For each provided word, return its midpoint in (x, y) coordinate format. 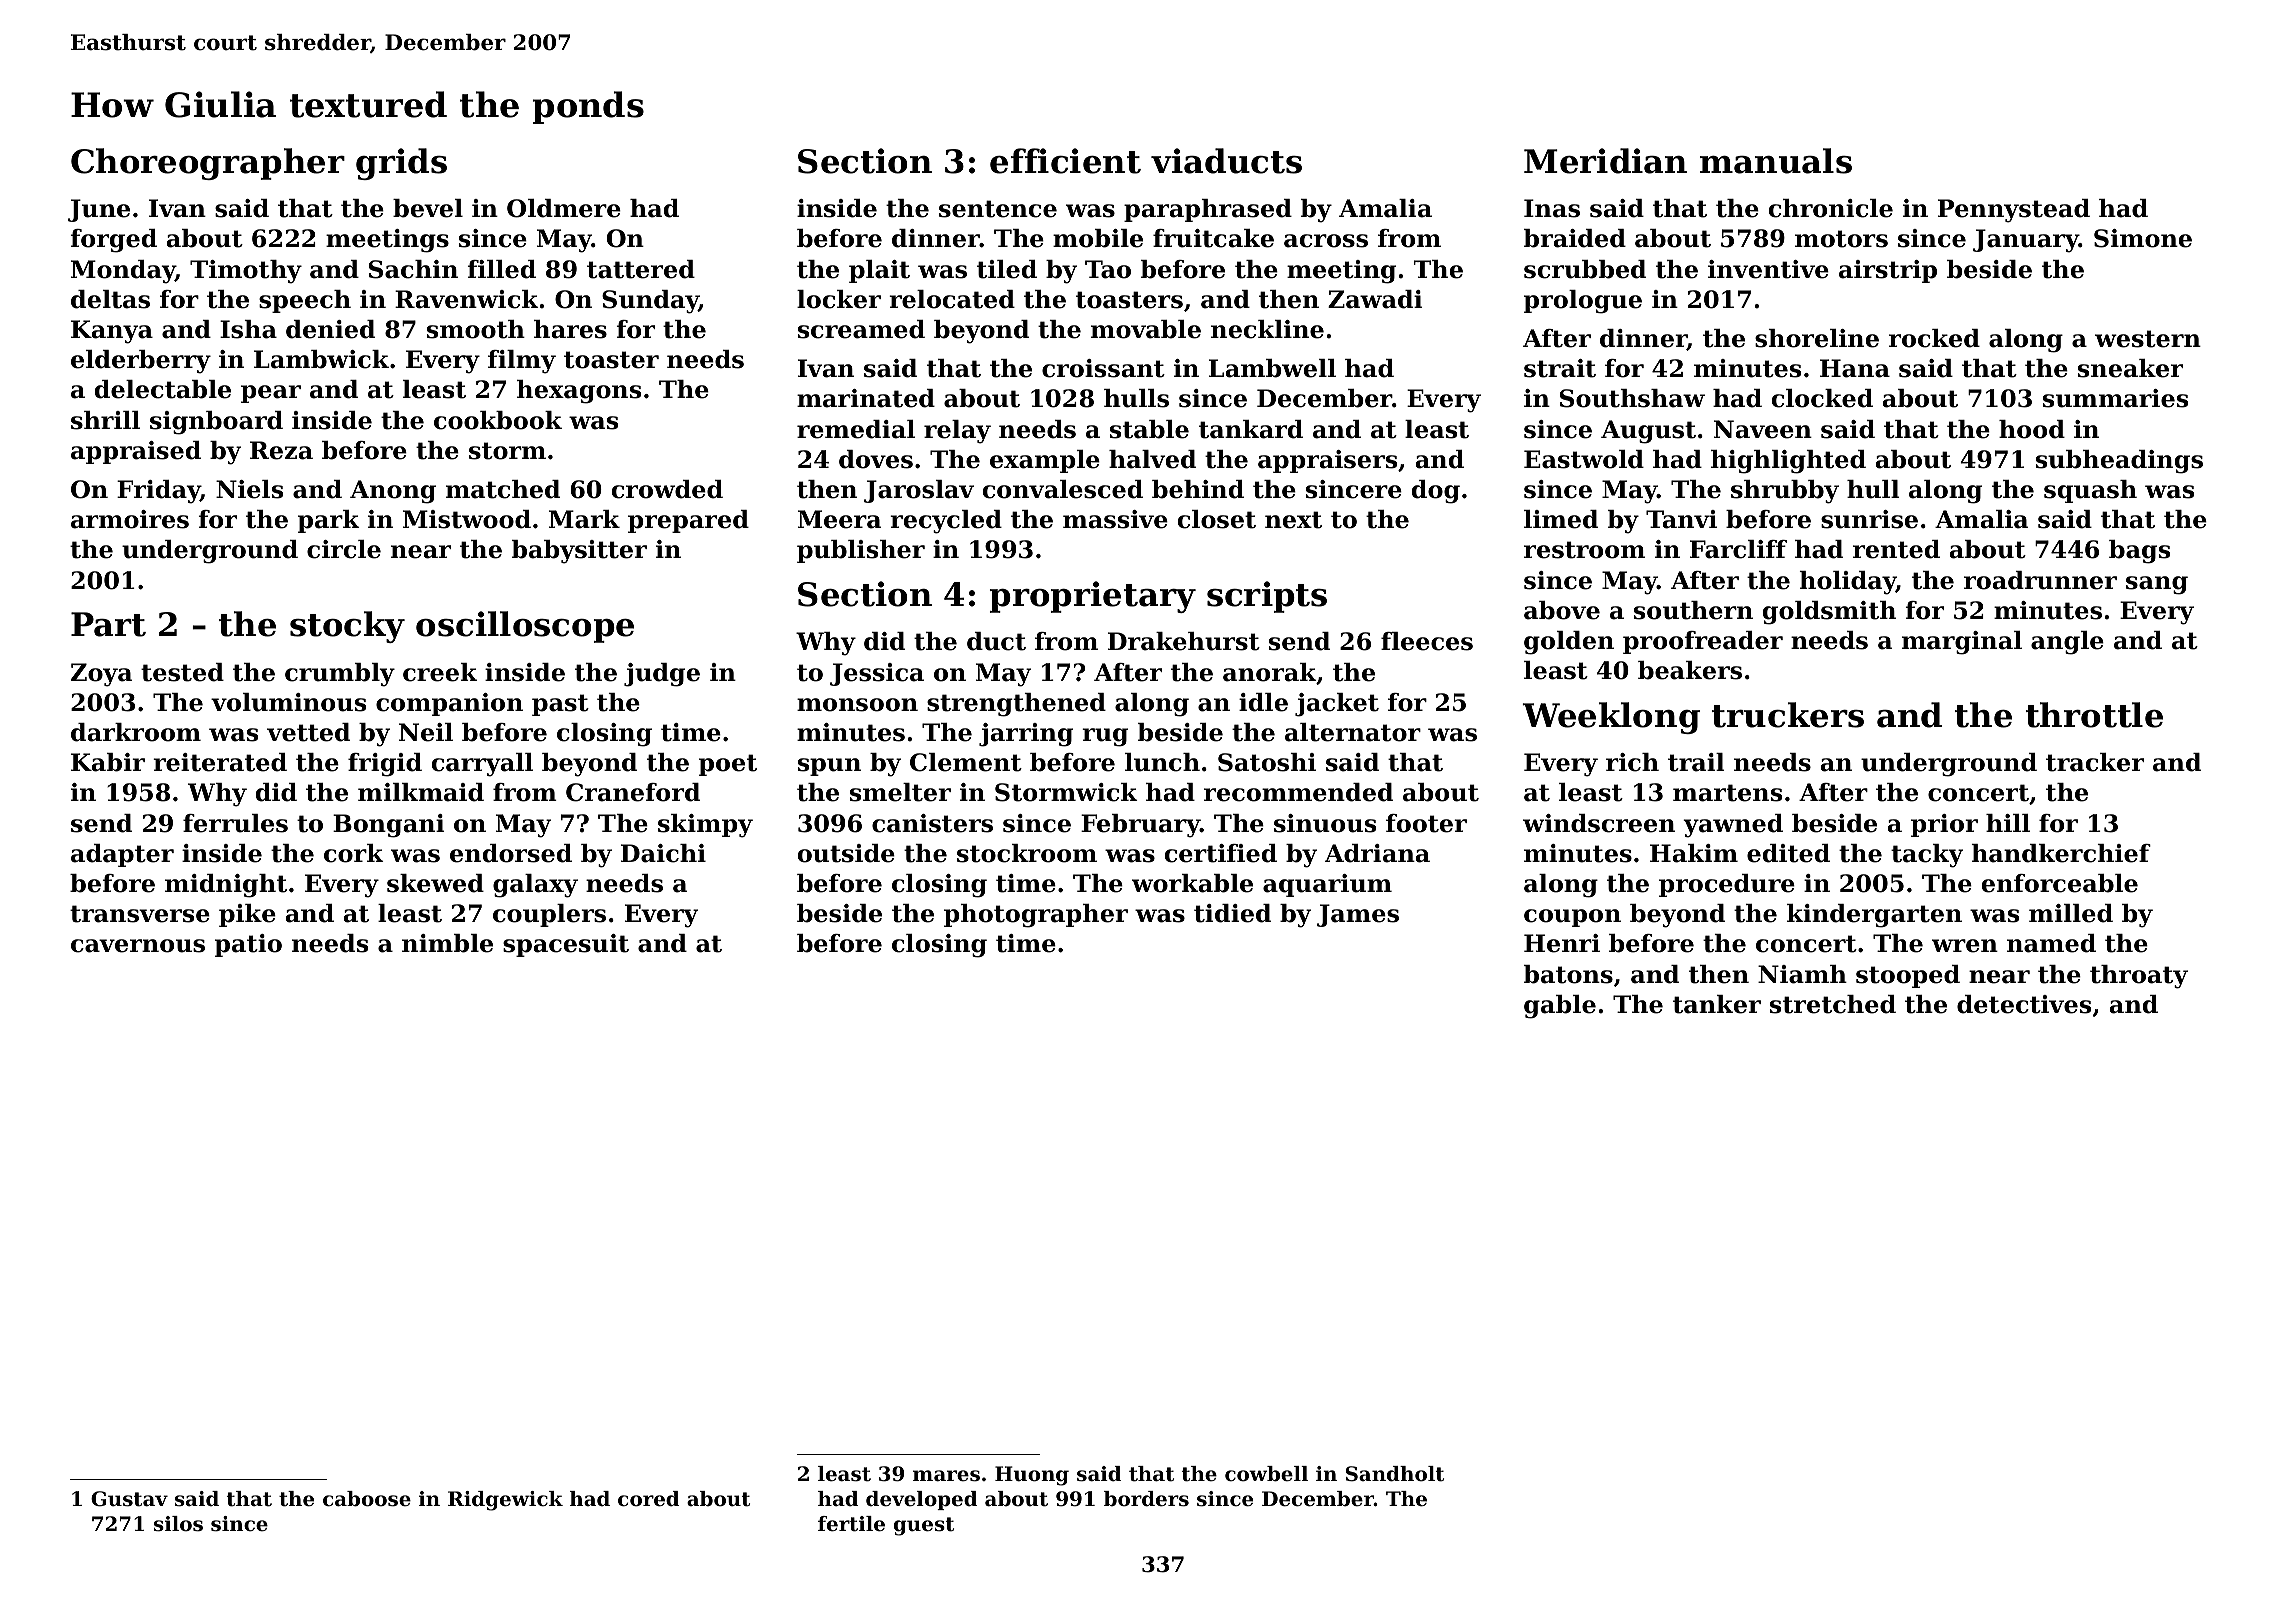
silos (178, 1524)
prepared (688, 521)
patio (248, 945)
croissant (1103, 368)
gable (1560, 1007)
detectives (2024, 1004)
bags (2139, 552)
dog (1436, 492)
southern (1693, 610)
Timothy (246, 272)
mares (946, 1476)
